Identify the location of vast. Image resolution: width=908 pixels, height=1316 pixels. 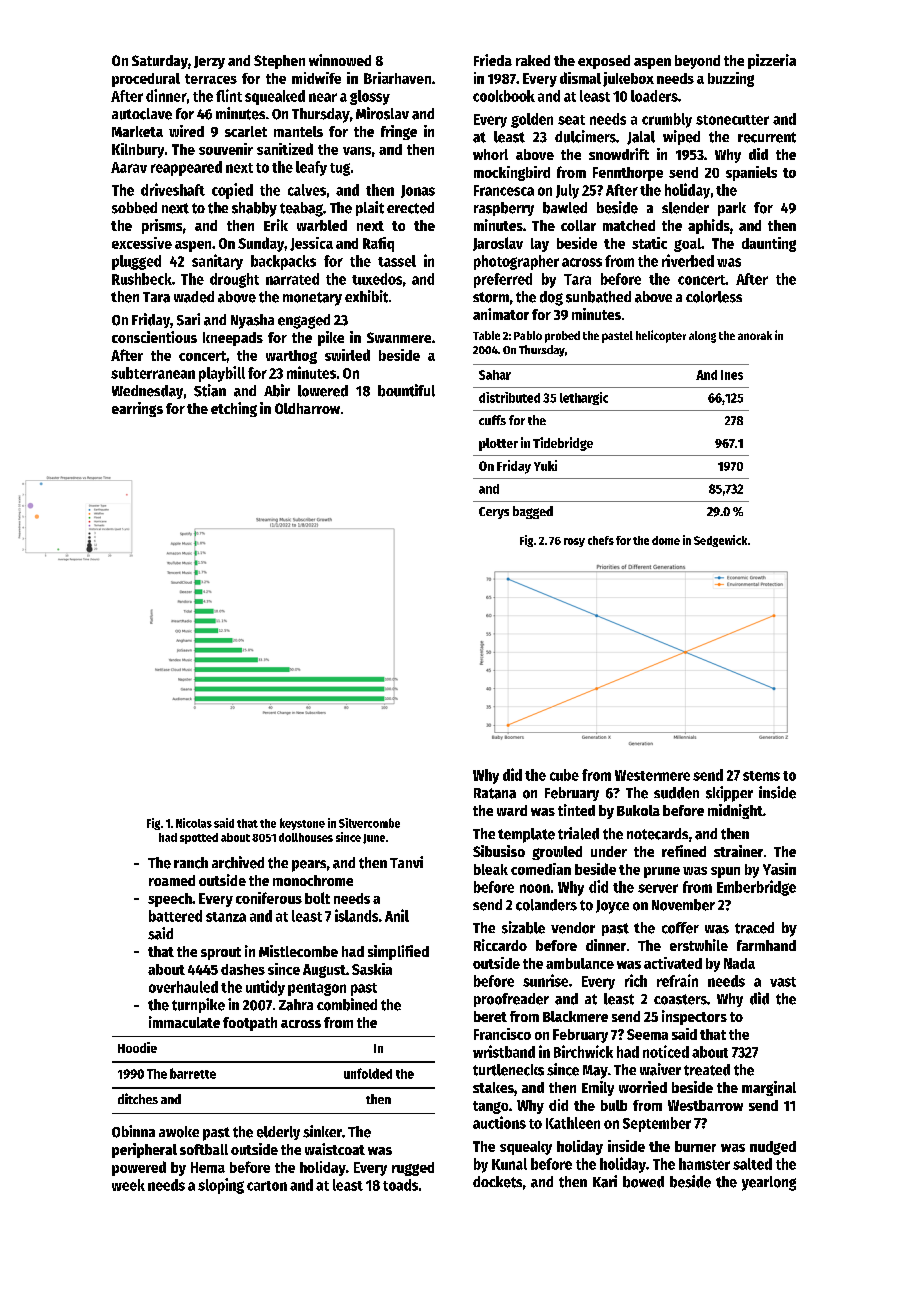
(783, 982).
